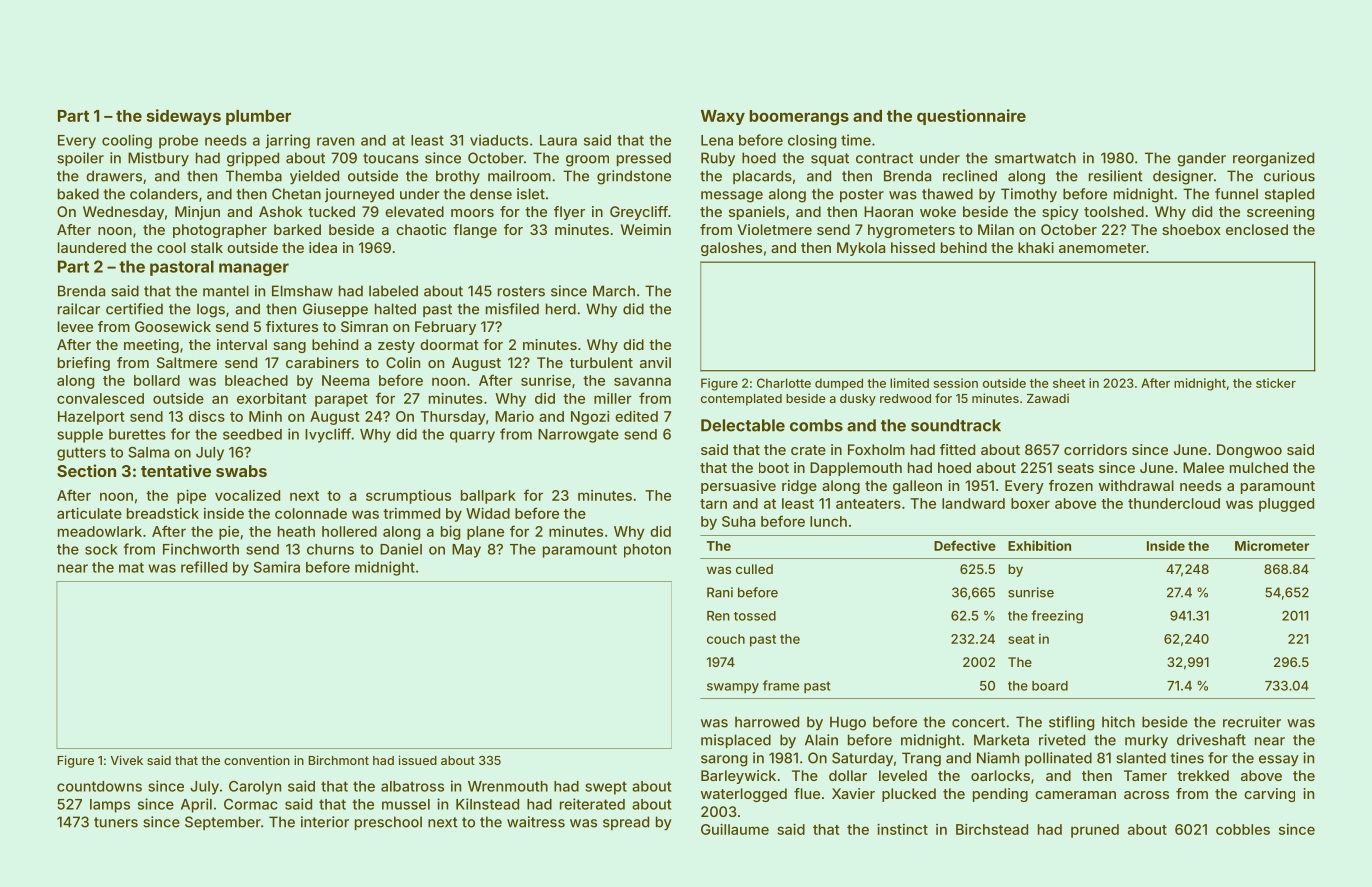  I want to click on zesty, so click(396, 346).
